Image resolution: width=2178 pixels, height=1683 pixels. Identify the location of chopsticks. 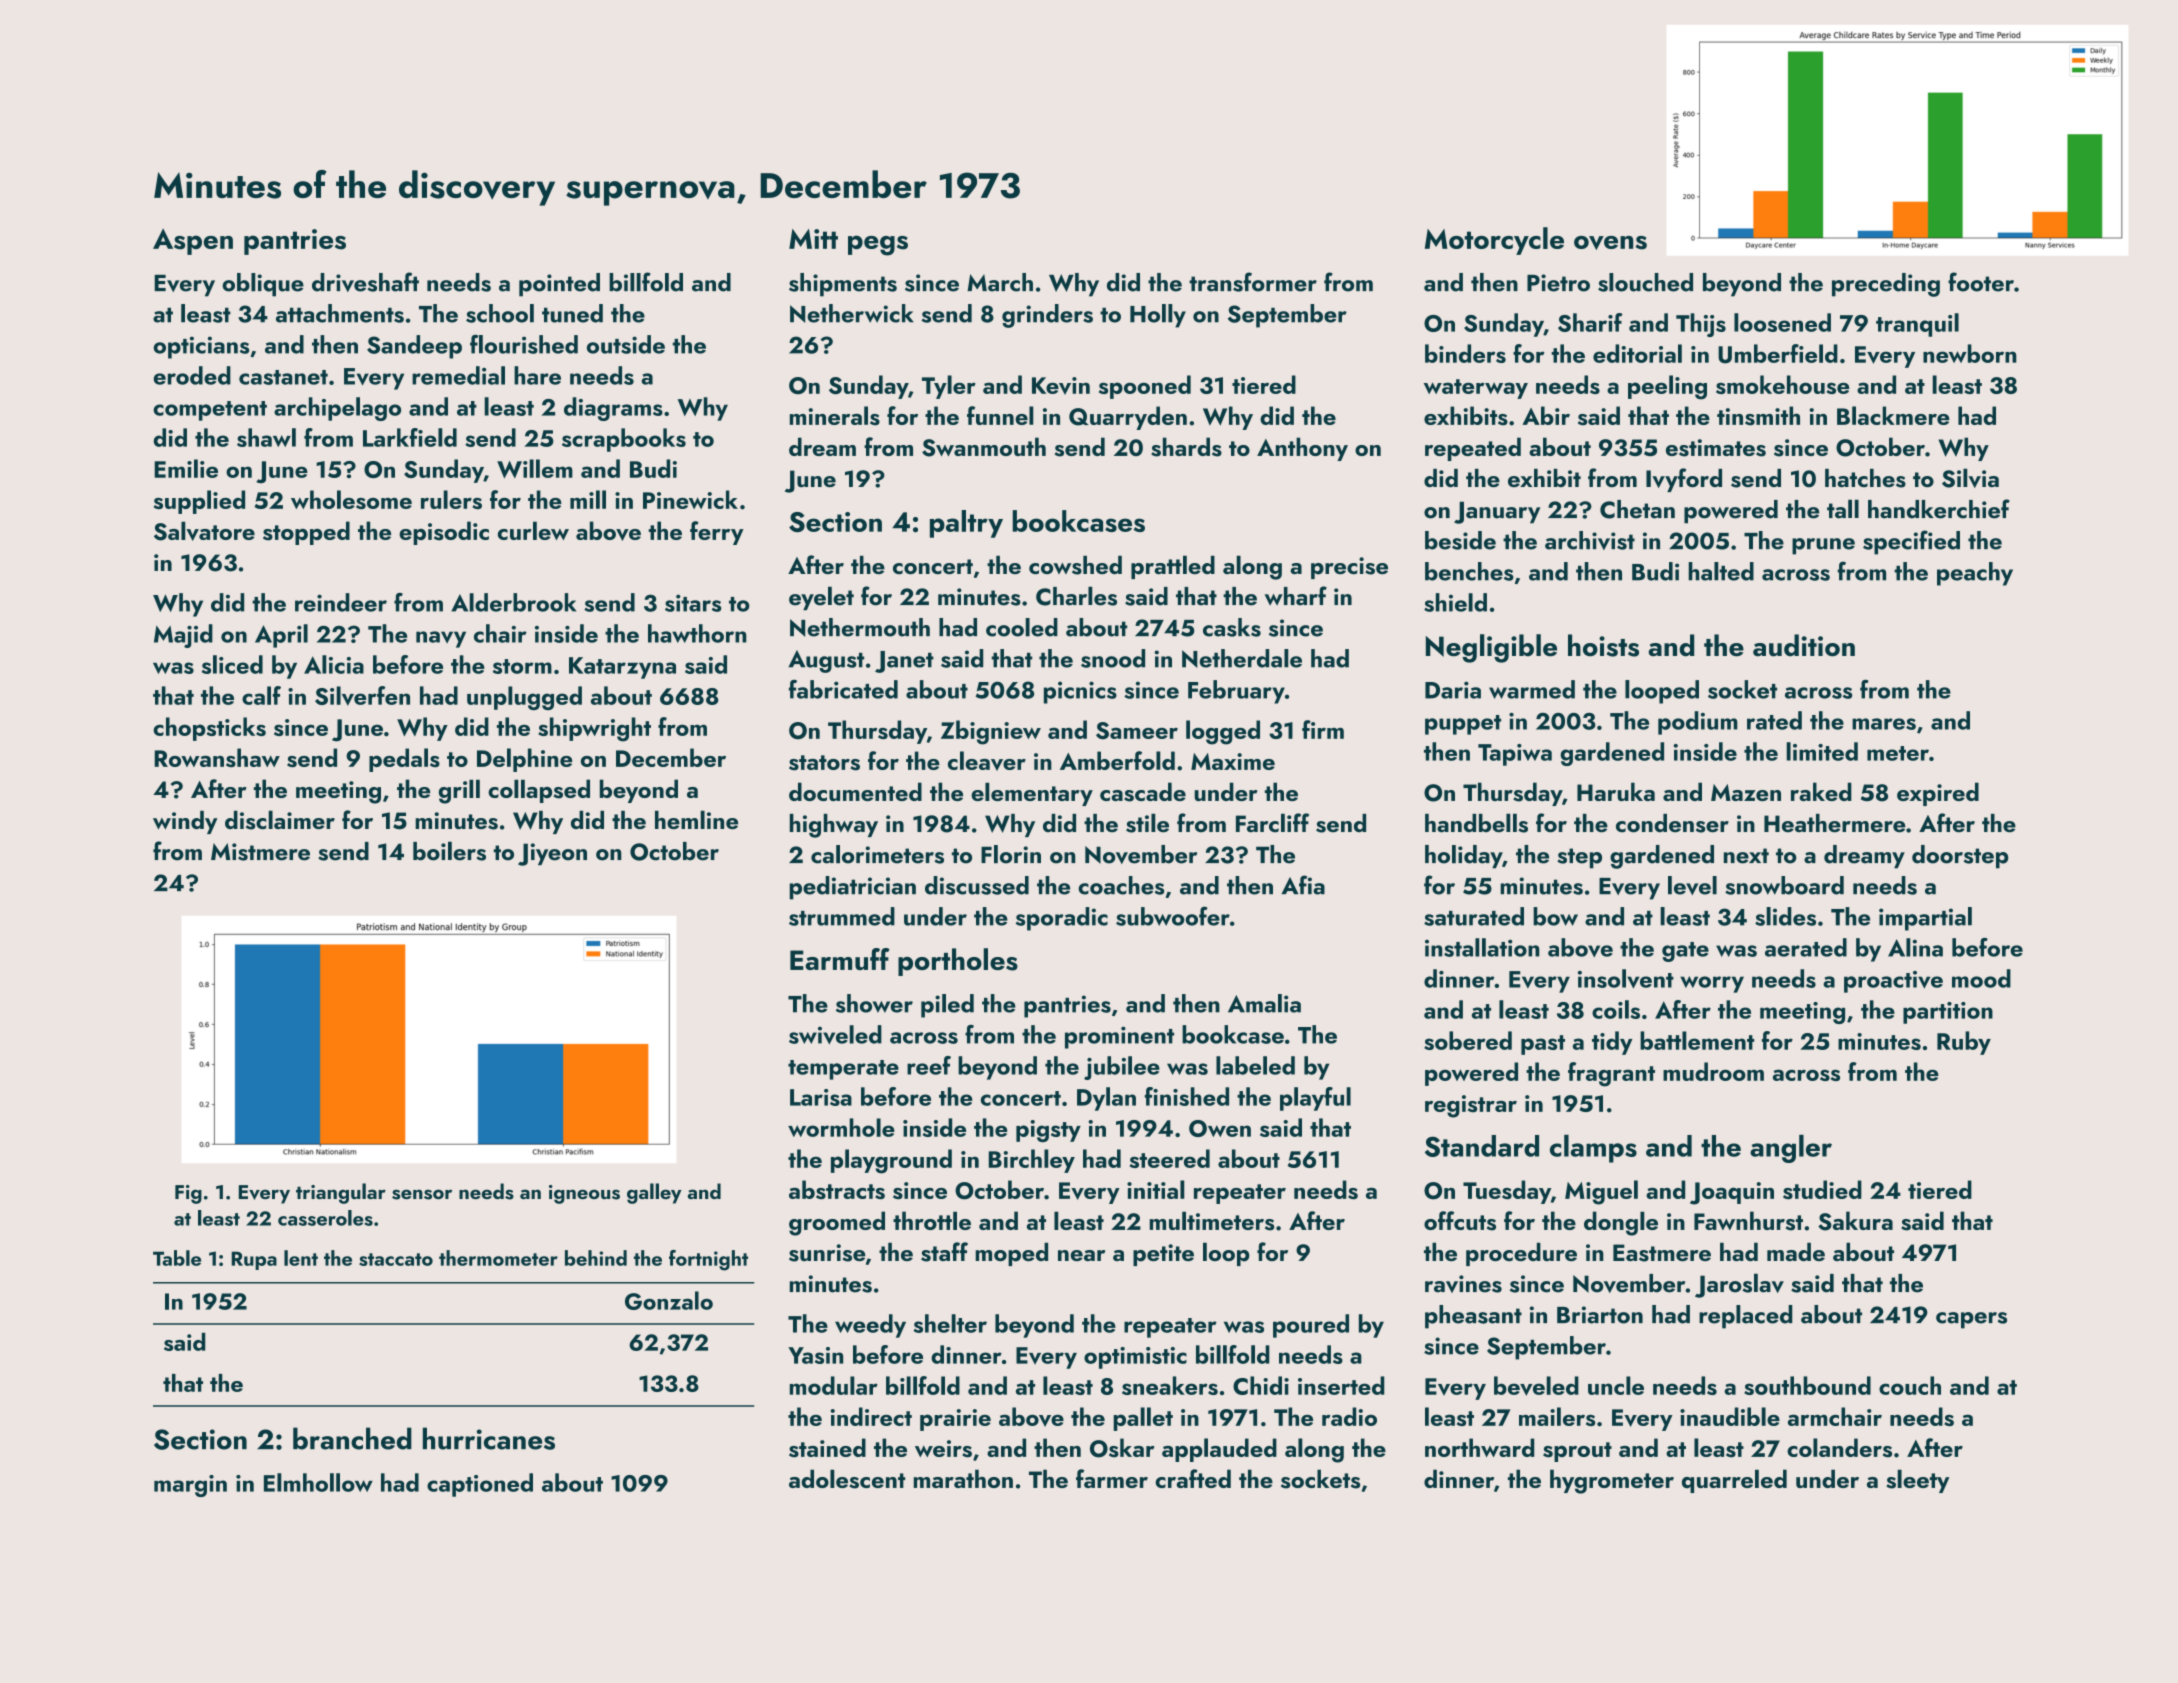
(209, 729).
